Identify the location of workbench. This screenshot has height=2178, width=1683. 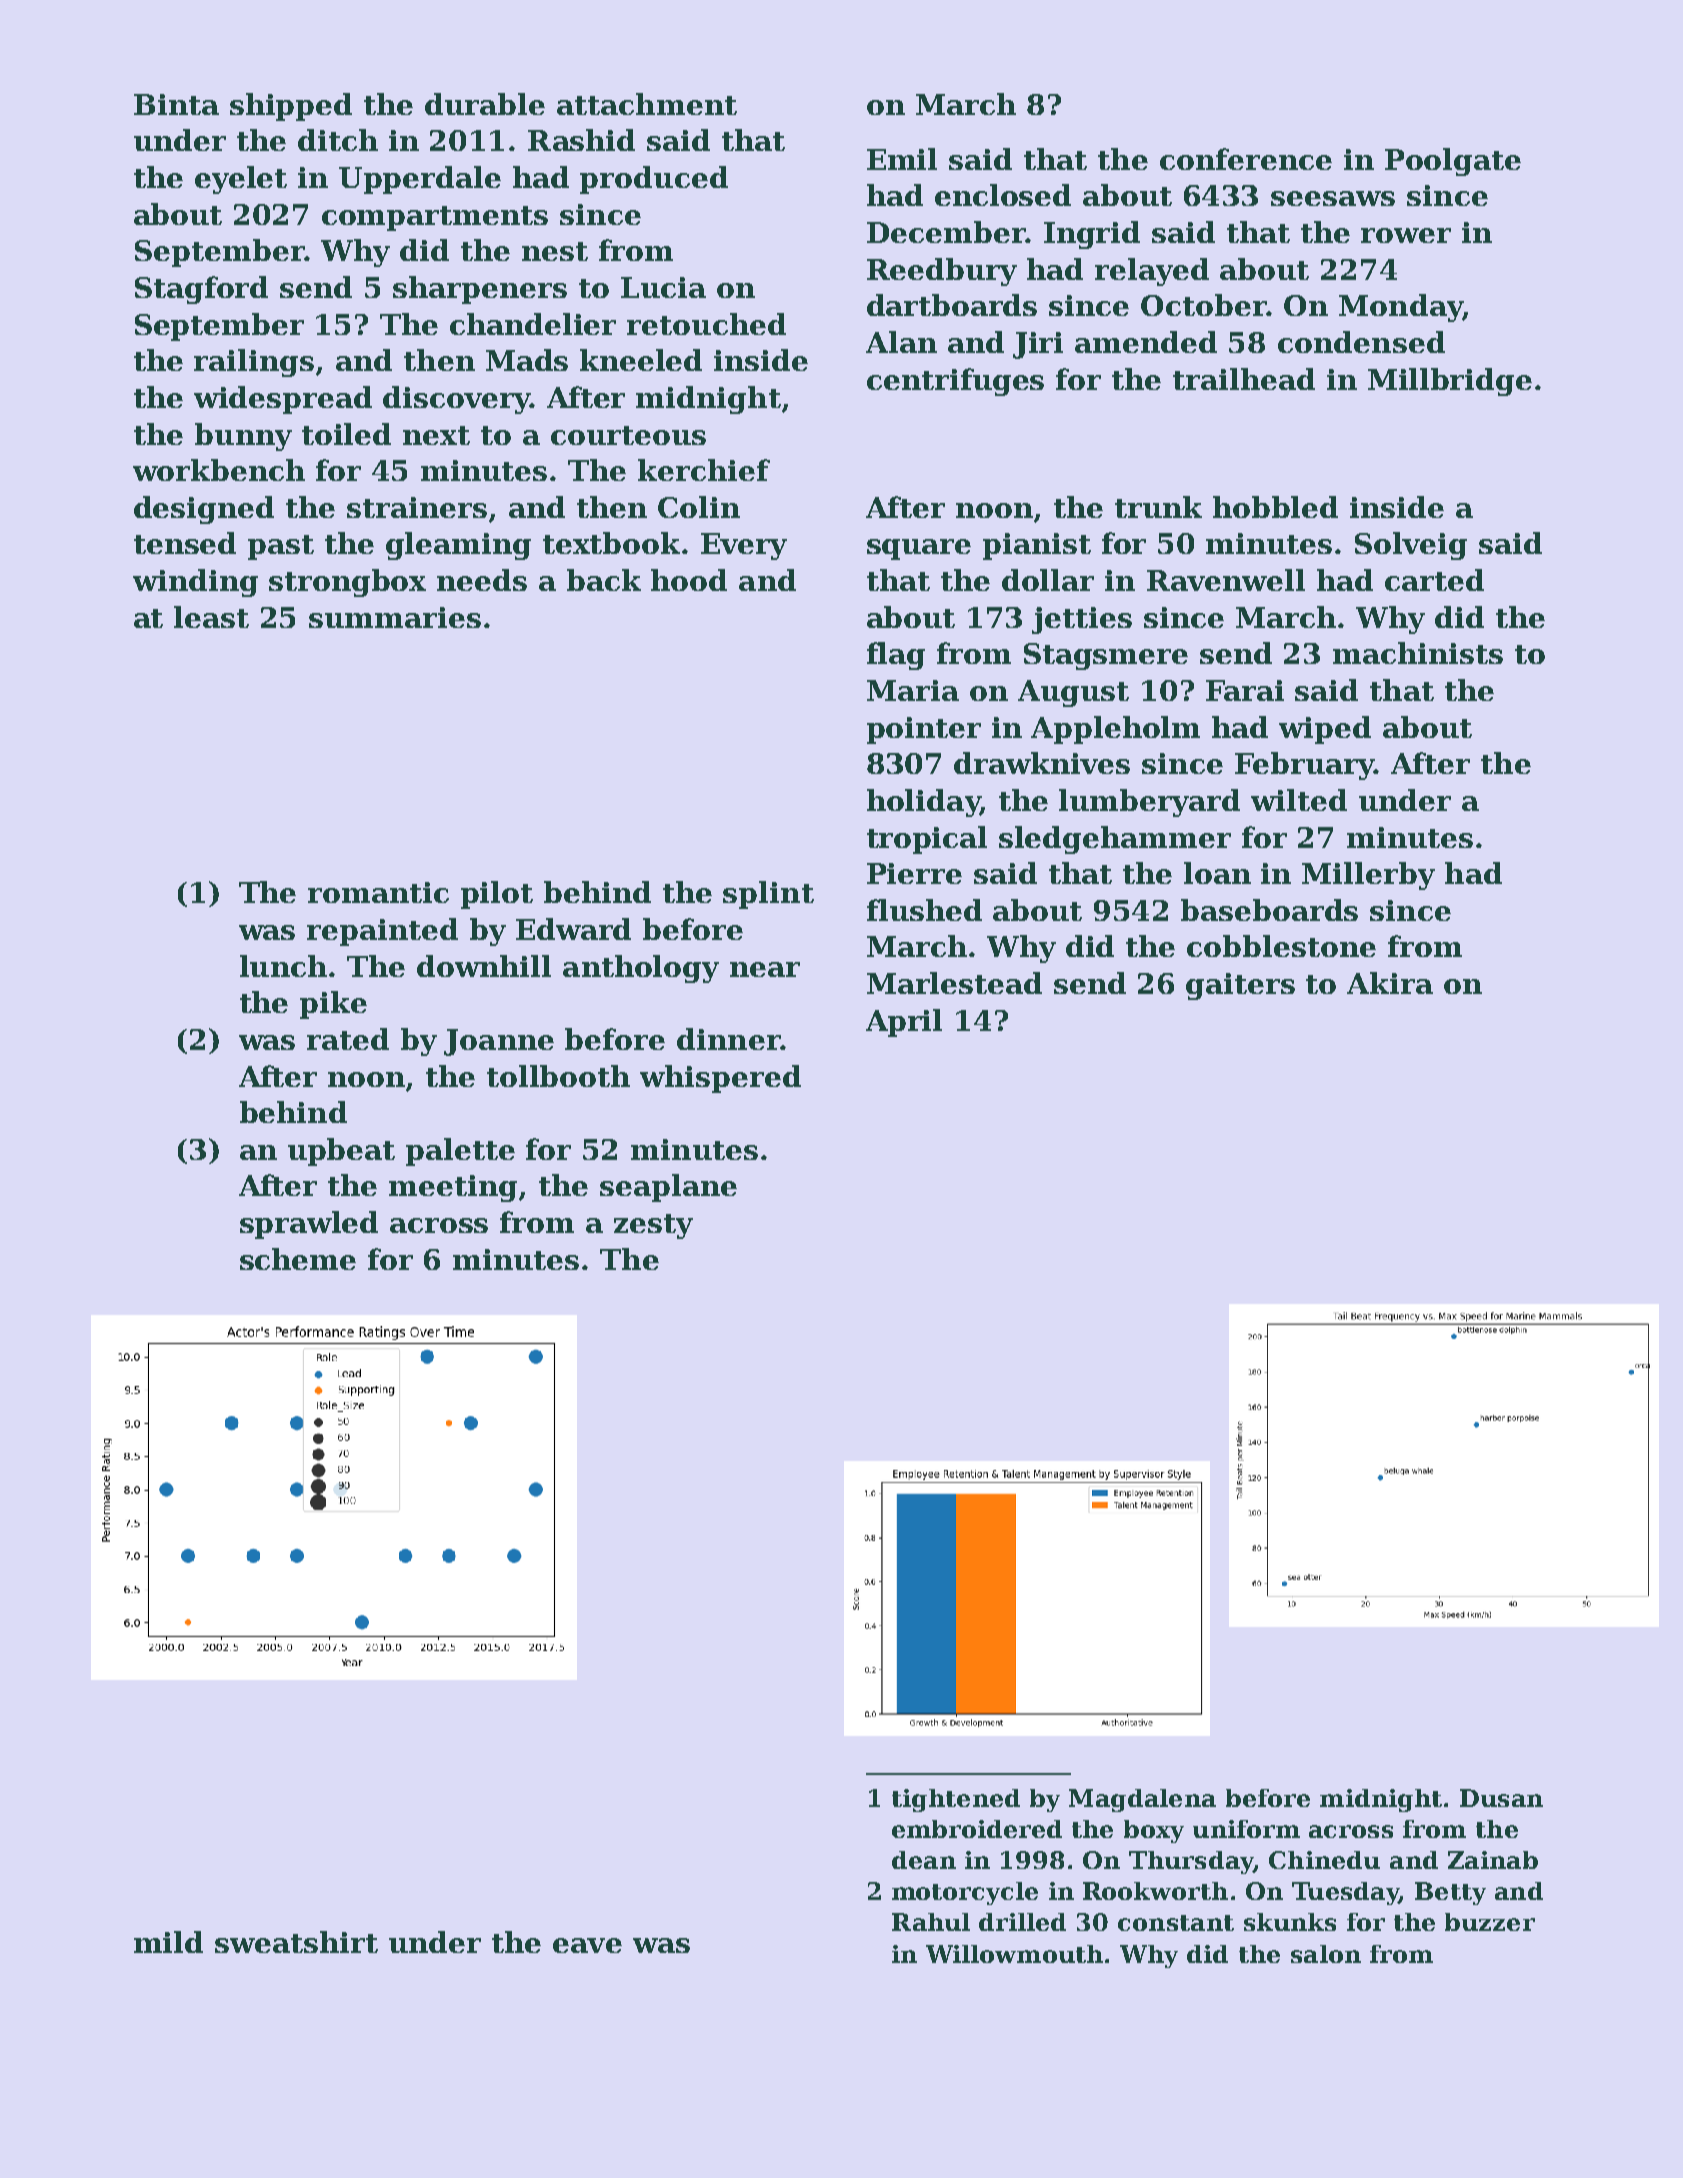
(219, 470).
